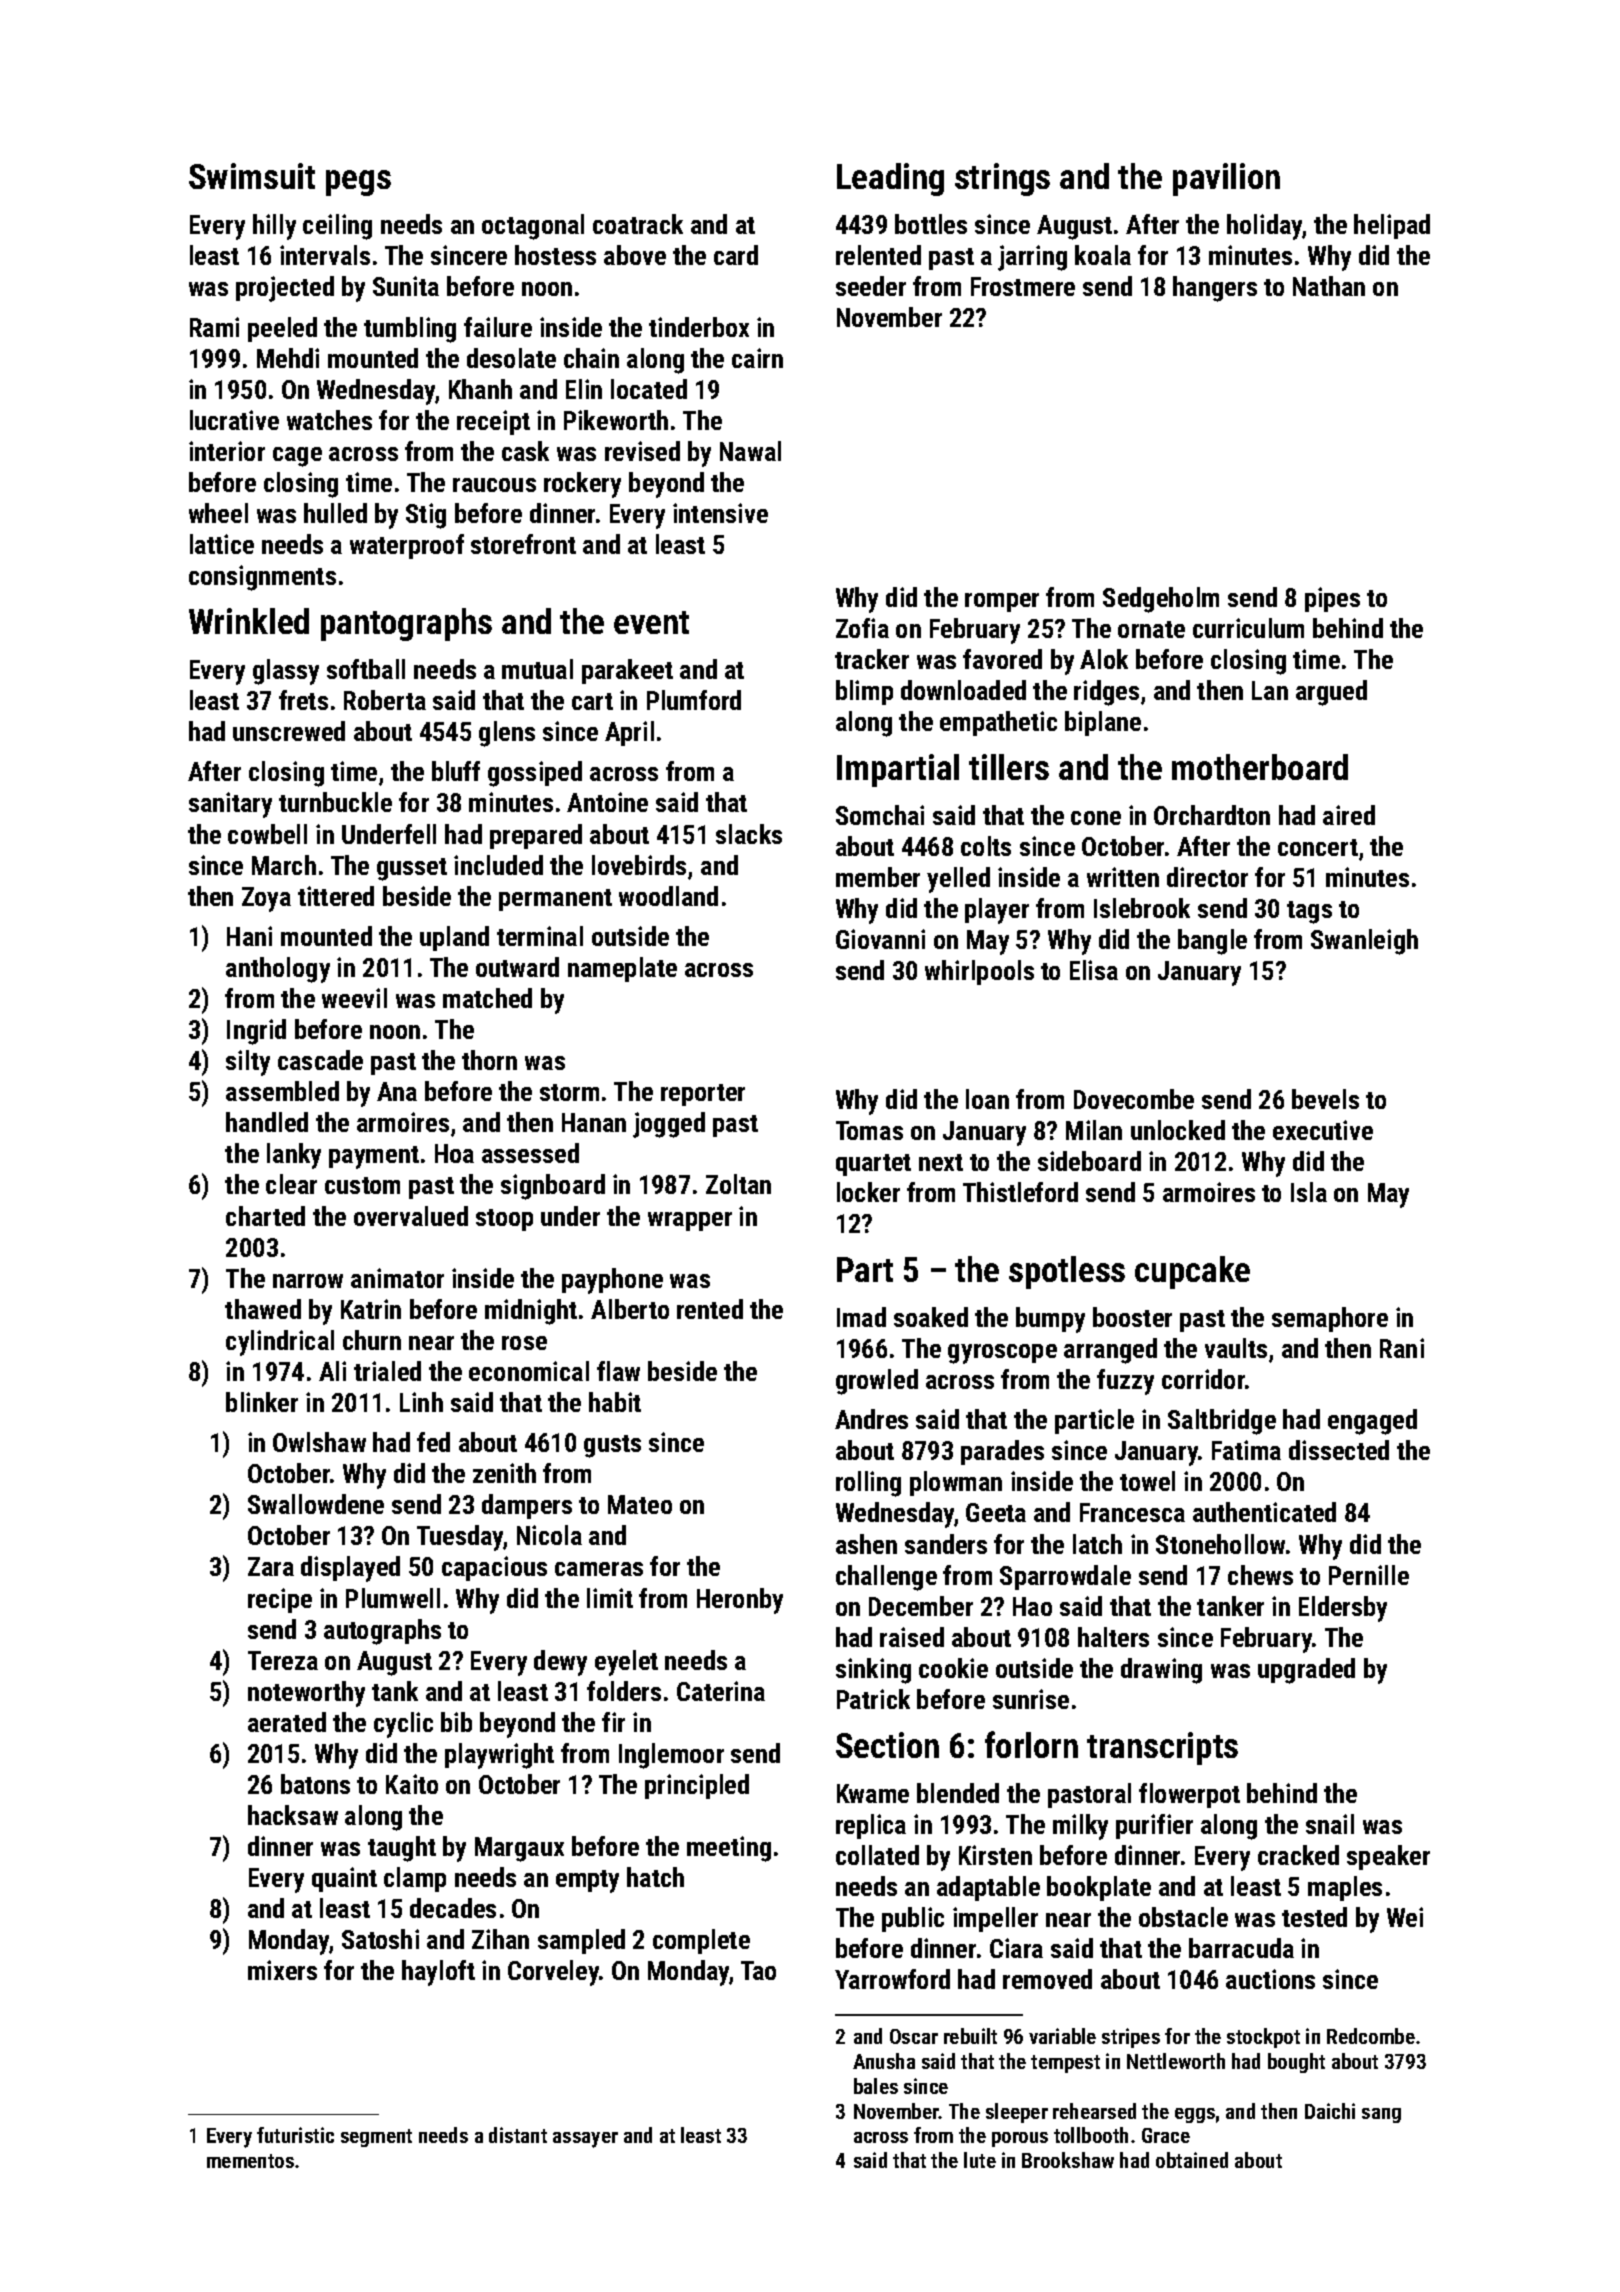 The height and width of the page is (2292, 1620). I want to click on Brookshaw, so click(1068, 2160).
